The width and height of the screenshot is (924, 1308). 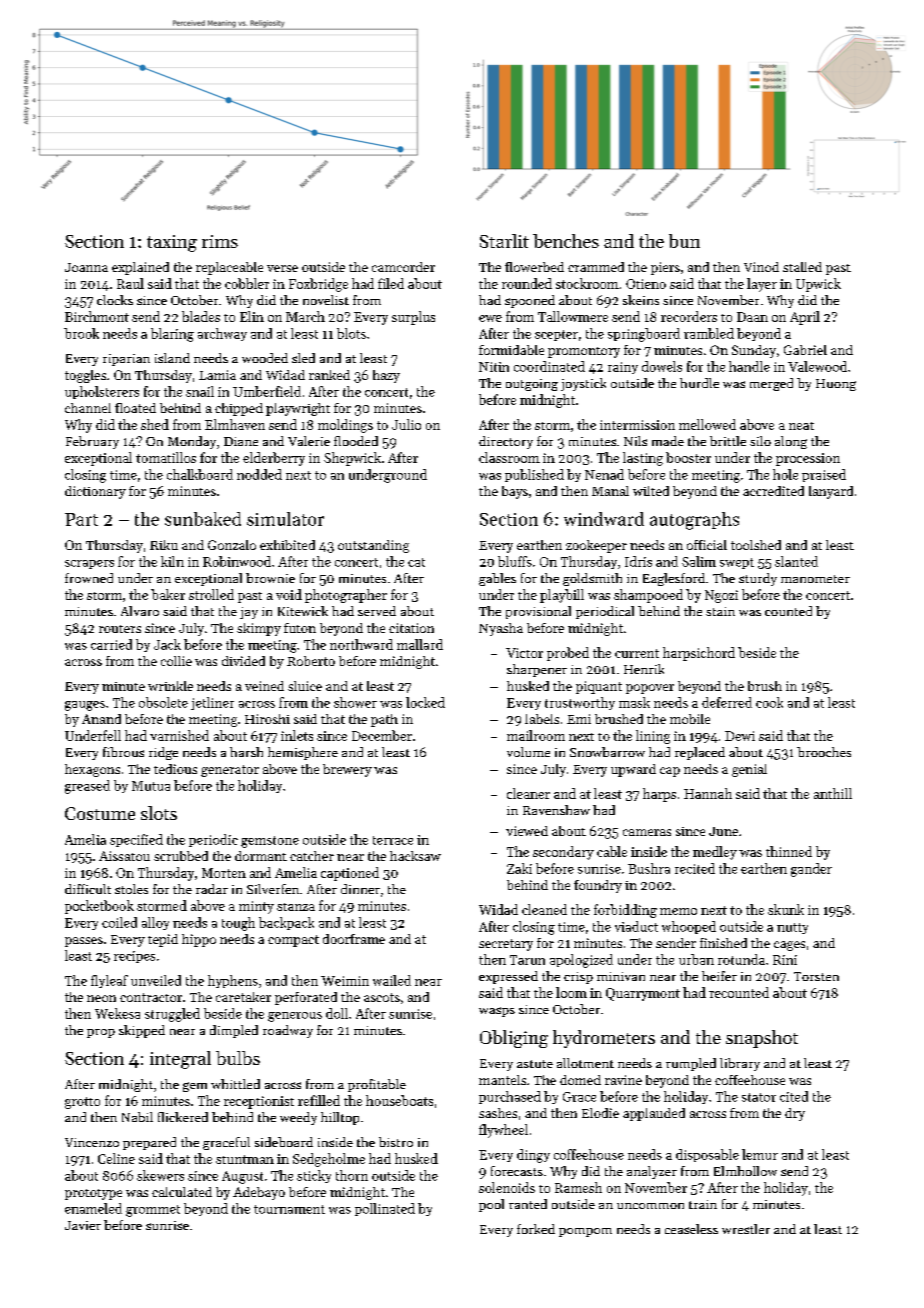 What do you see at coordinates (585, 1232) in the screenshot?
I see `pompom` at bounding box center [585, 1232].
